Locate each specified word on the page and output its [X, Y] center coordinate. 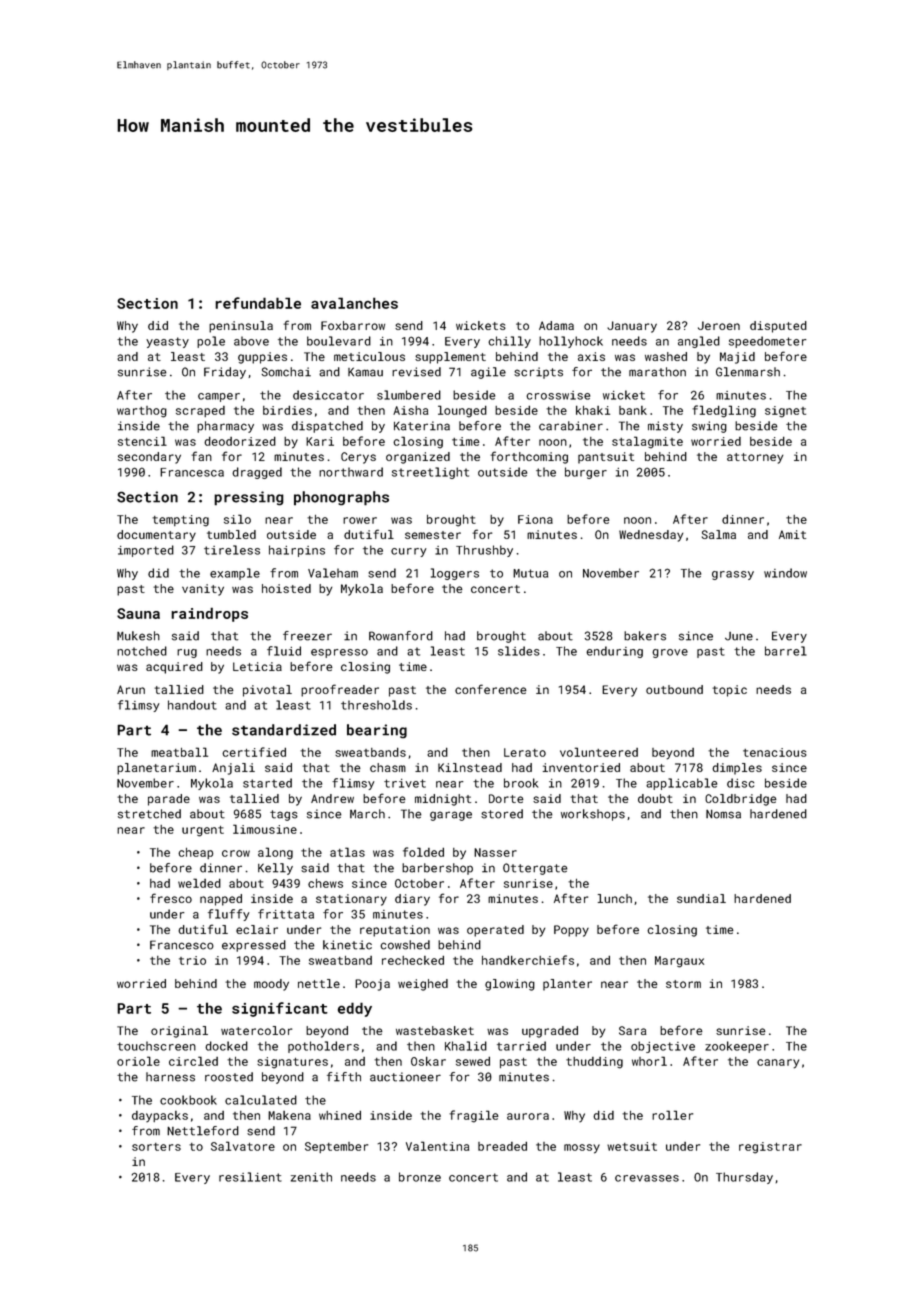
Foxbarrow [353, 325]
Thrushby [484, 551]
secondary [149, 458]
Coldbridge [741, 800]
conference [491, 689]
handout [192, 705]
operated [495, 931]
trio [192, 960]
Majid [737, 358]
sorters [156, 1147]
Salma [719, 534]
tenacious [774, 752]
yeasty [167, 342]
